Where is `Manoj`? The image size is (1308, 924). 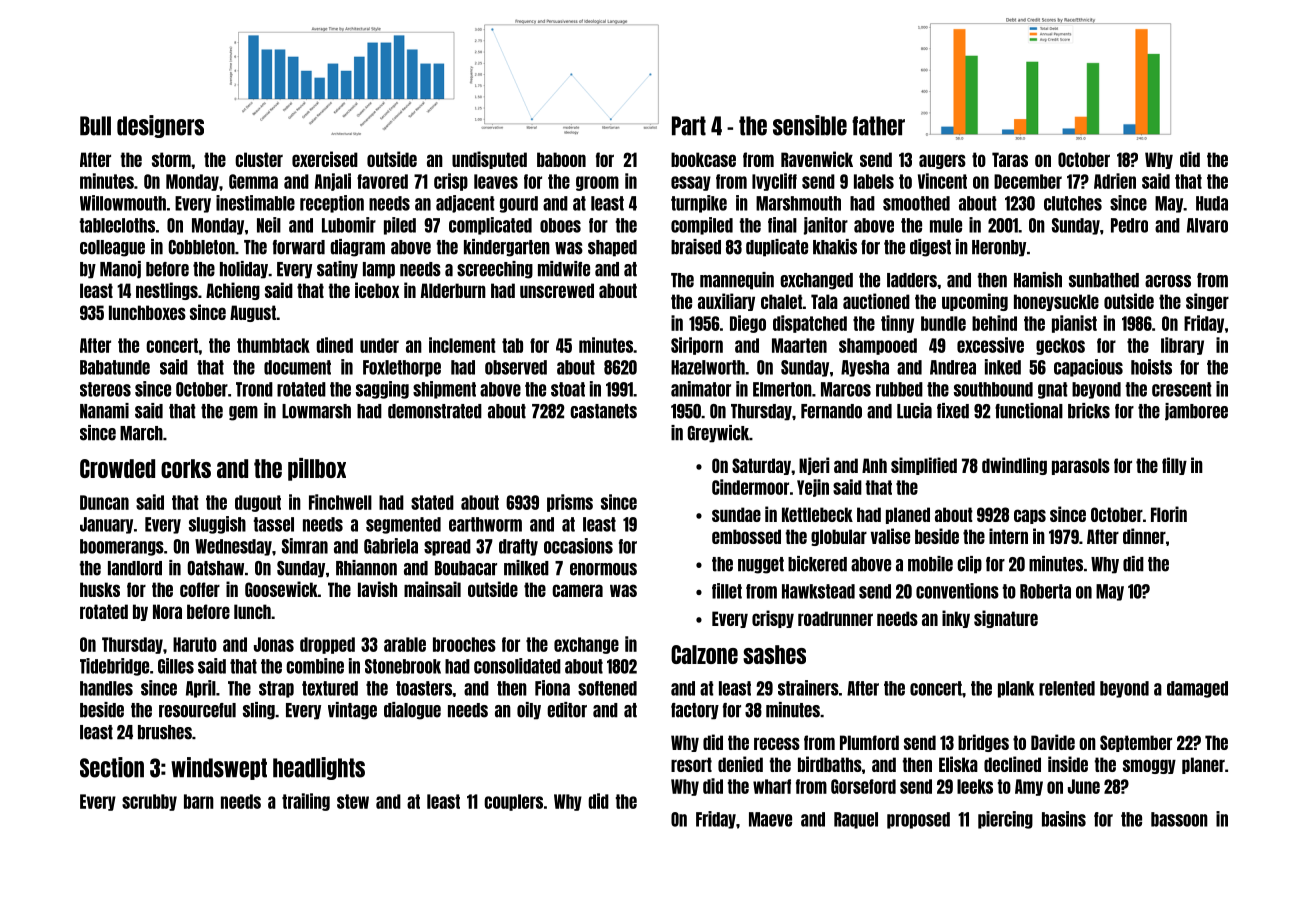 Manoj is located at coordinates (120, 270).
